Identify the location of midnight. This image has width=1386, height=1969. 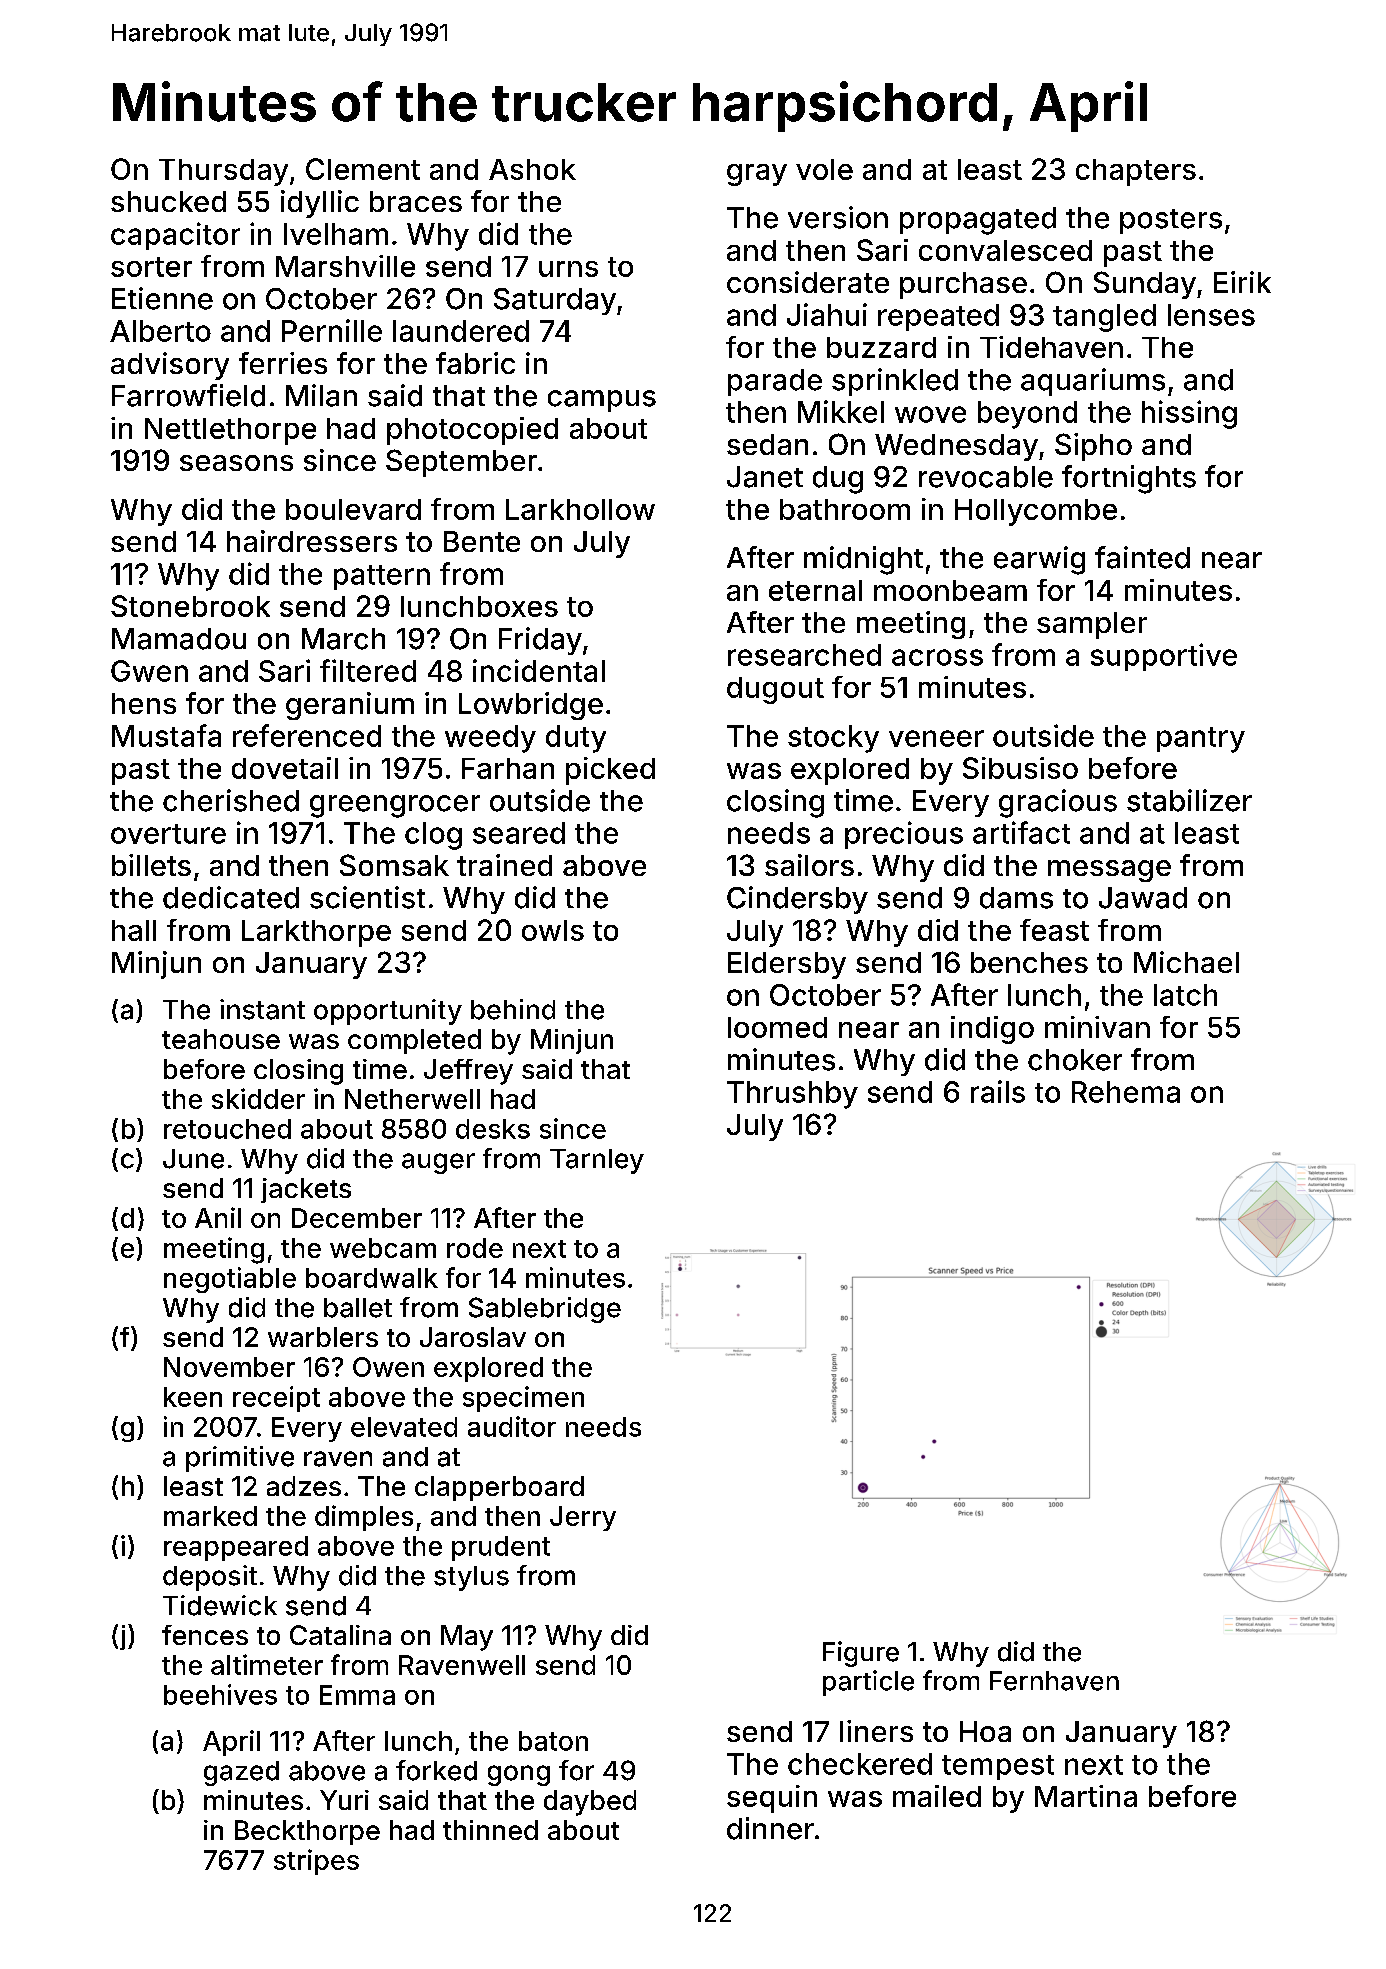
(863, 560).
